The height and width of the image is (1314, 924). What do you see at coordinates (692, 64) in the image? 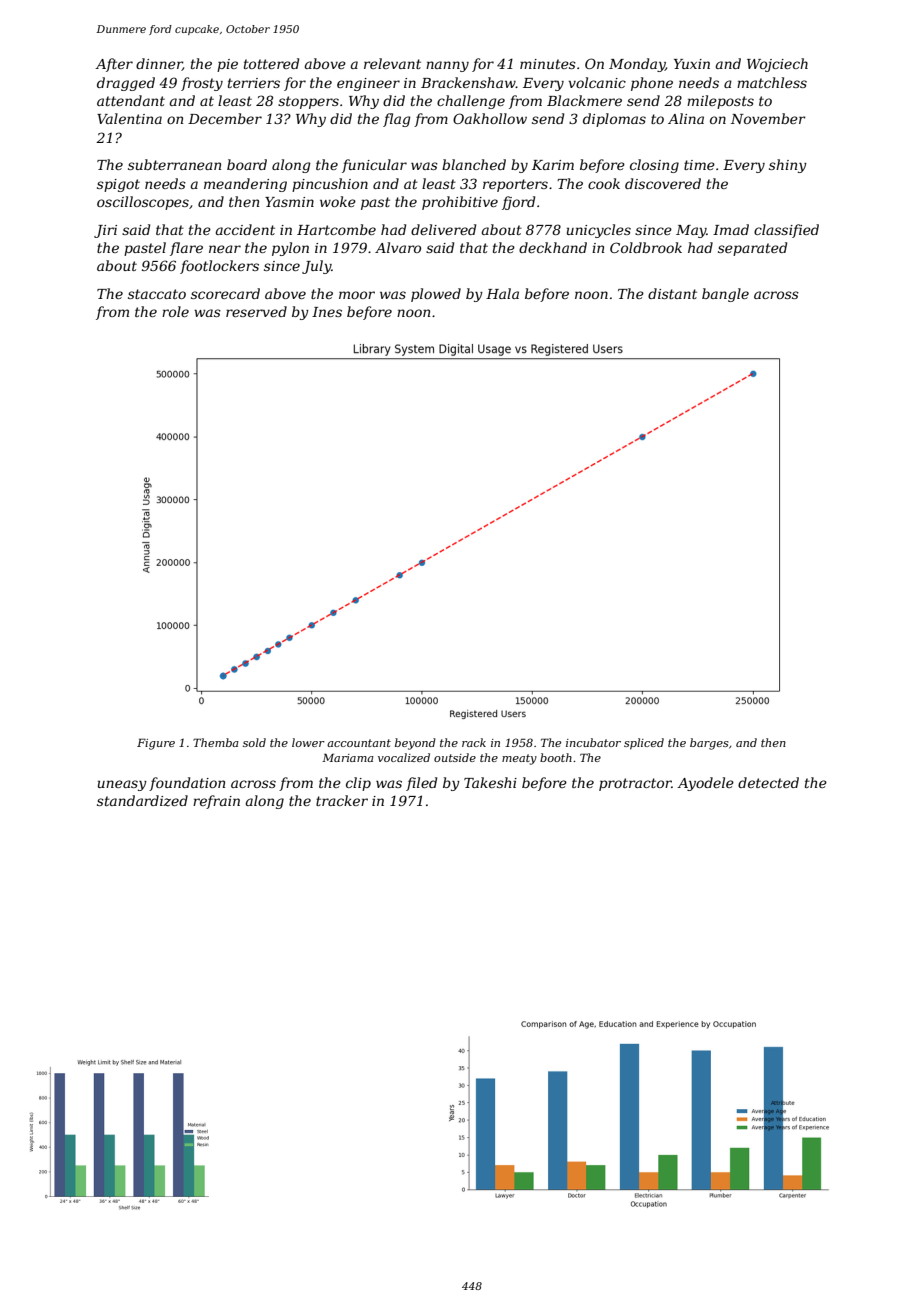
I see `Yuxin` at bounding box center [692, 64].
